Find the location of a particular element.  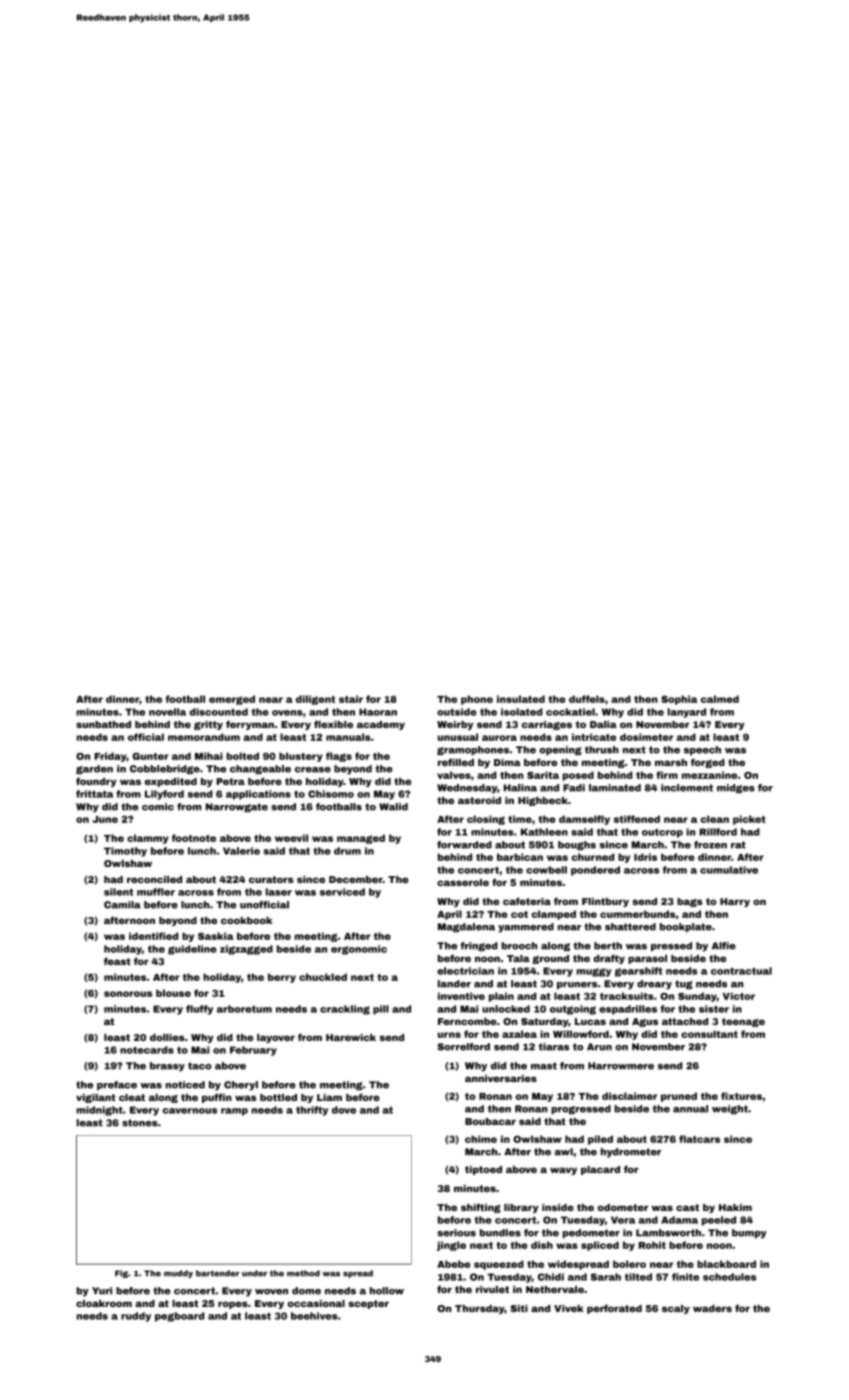

Saskia is located at coordinates (215, 936).
